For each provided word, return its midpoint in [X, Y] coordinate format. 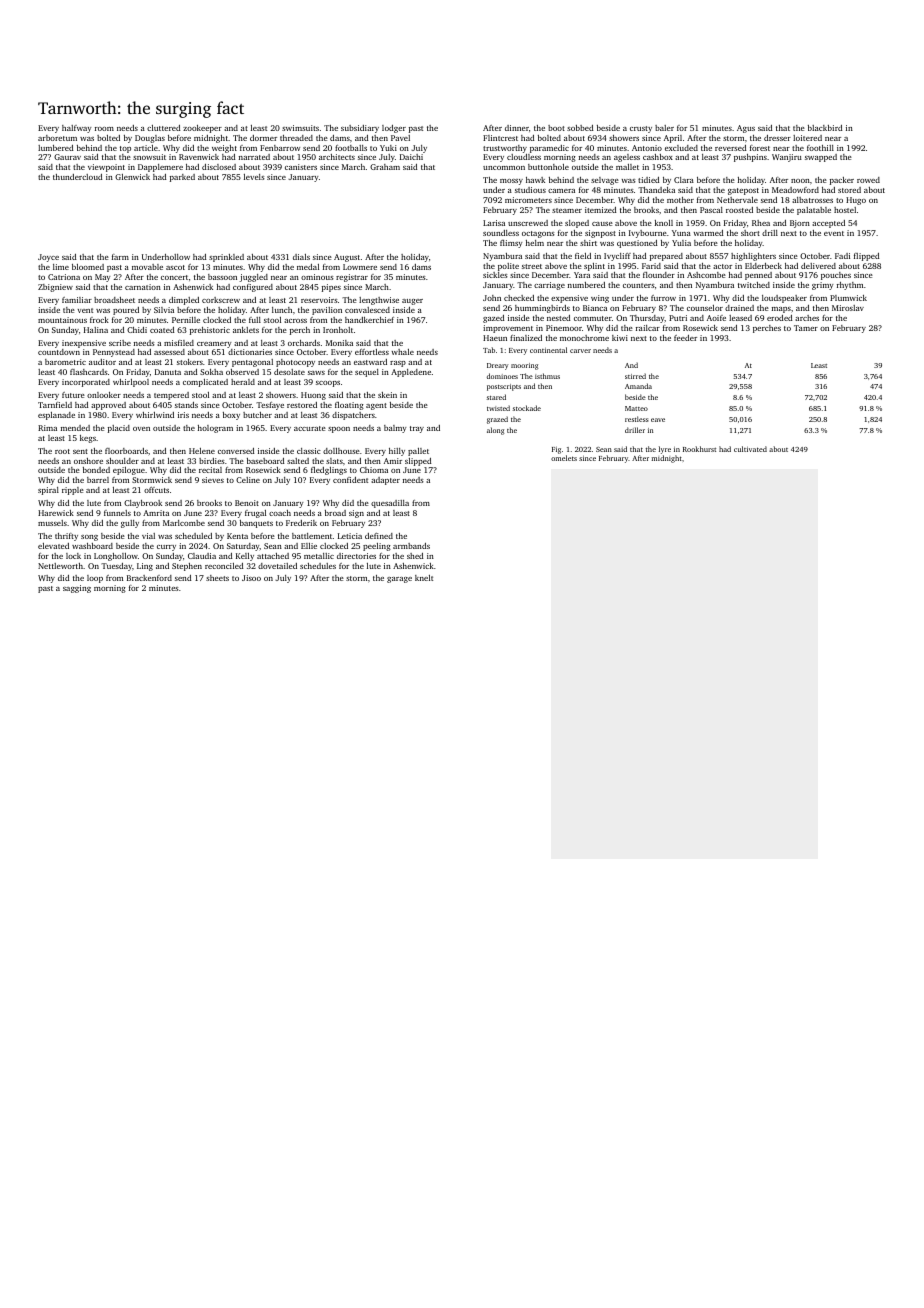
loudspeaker [784, 299]
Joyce [48, 258]
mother [680, 200]
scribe [120, 343]
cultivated [750, 449]
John [492, 298]
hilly [397, 452]
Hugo [856, 201]
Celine [248, 480]
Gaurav [67, 157]
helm [535, 243]
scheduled [193, 536]
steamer [567, 210]
